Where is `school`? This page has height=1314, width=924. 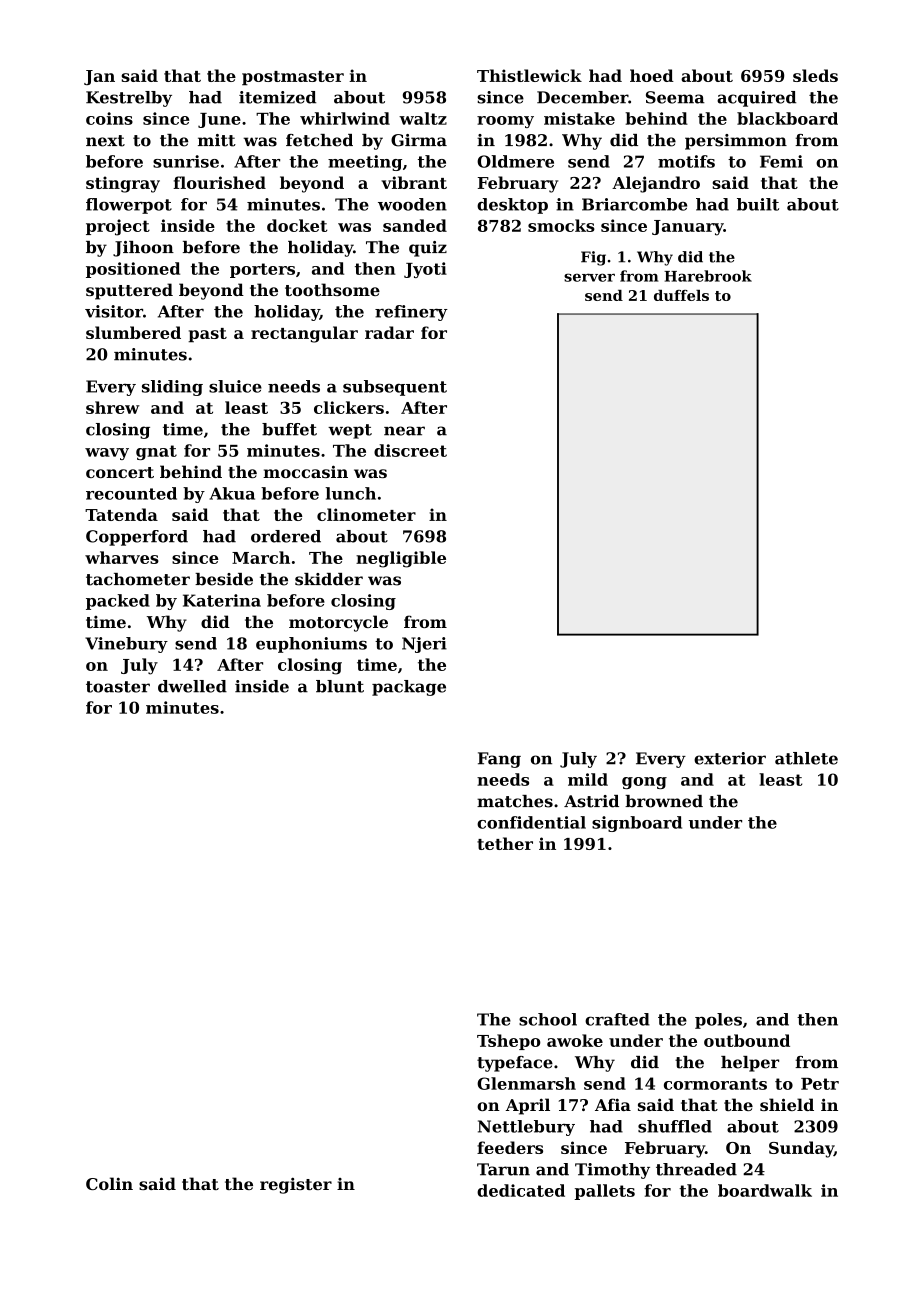
school is located at coordinates (548, 1019).
